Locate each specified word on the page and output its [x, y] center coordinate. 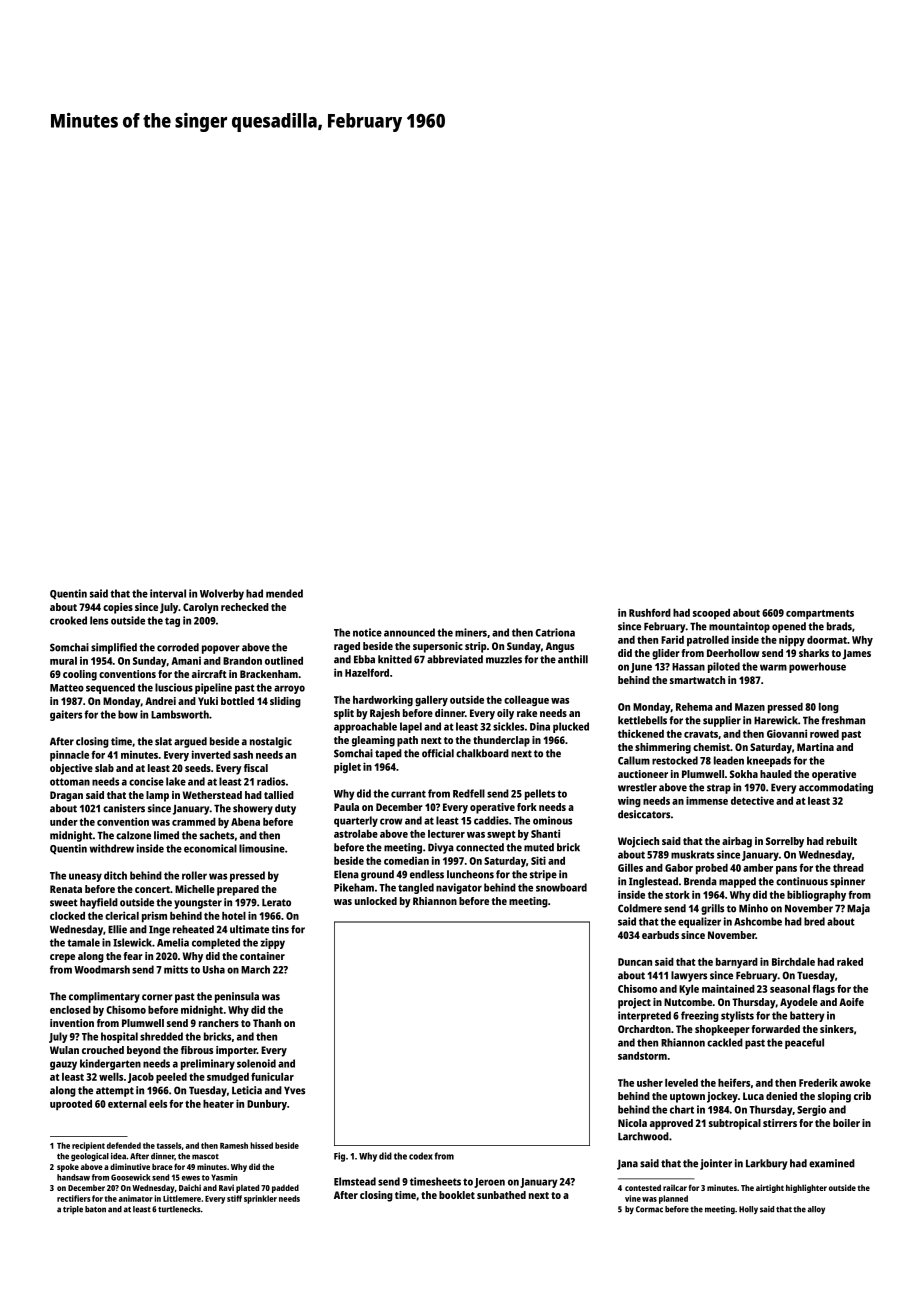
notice [367, 632]
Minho [753, 908]
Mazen [750, 707]
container [262, 956]
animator [136, 1198]
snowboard [561, 887]
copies [118, 608]
